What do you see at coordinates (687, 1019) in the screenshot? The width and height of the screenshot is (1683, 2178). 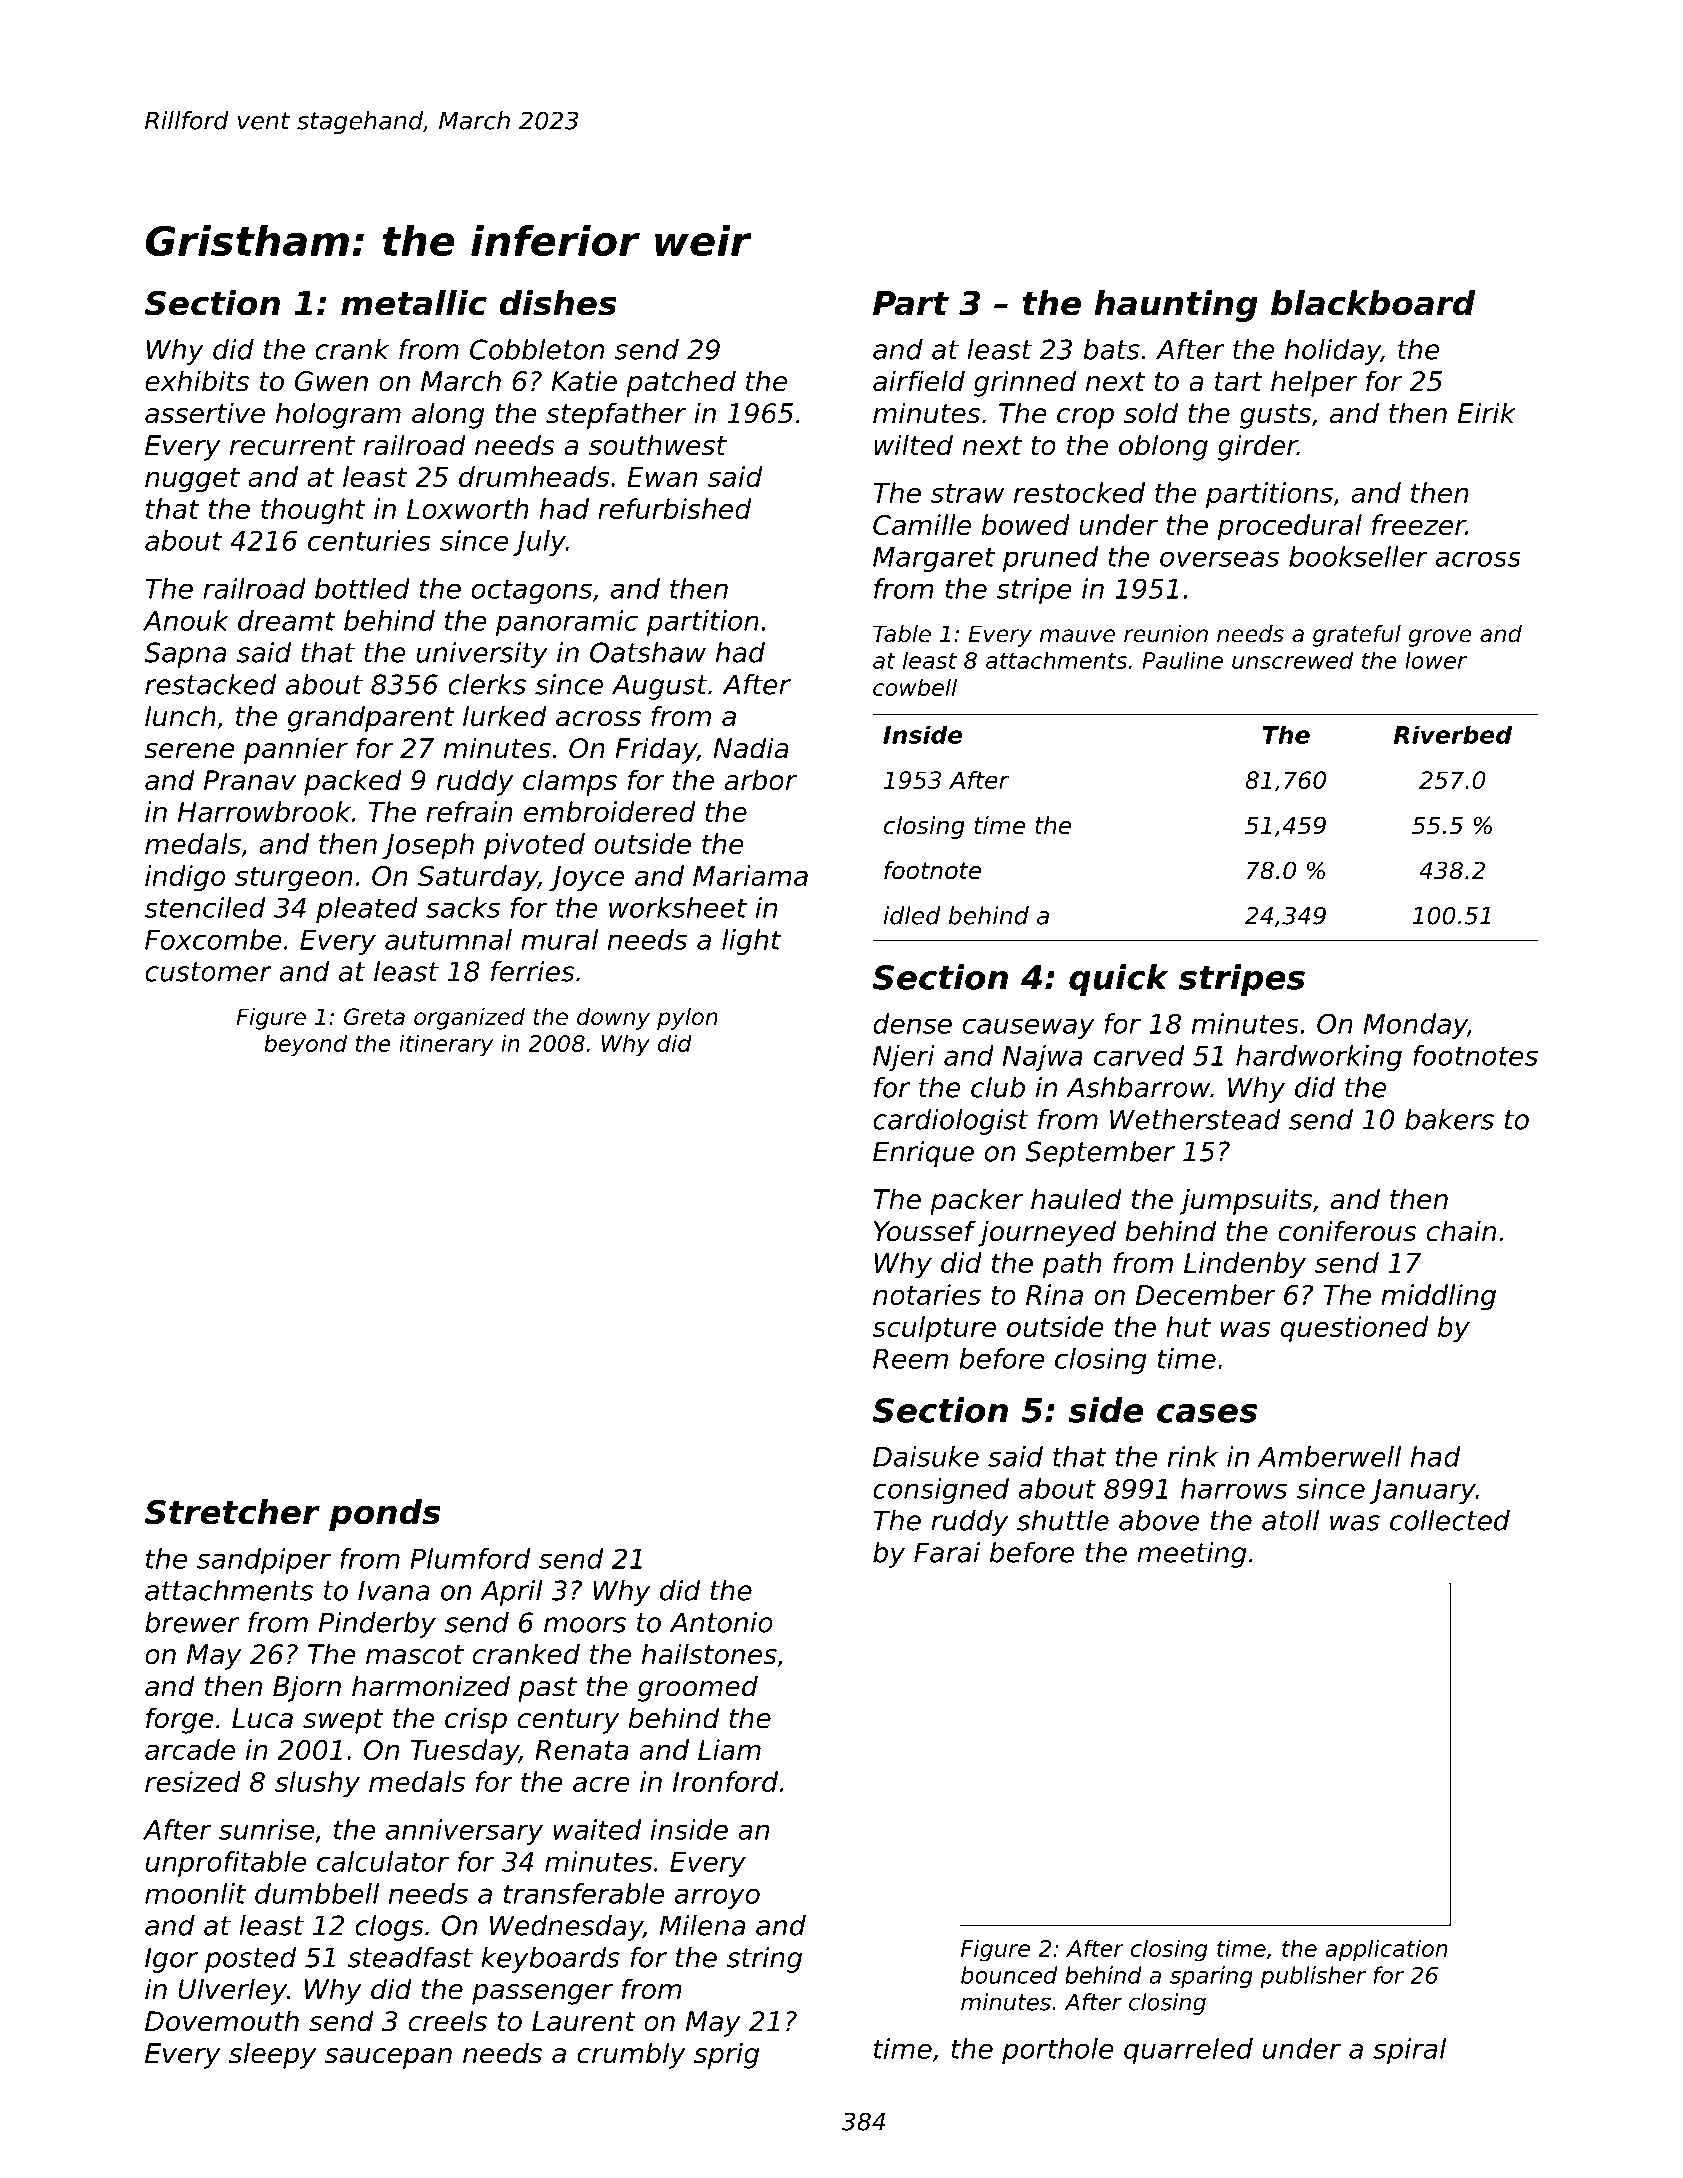 I see `pylon` at bounding box center [687, 1019].
